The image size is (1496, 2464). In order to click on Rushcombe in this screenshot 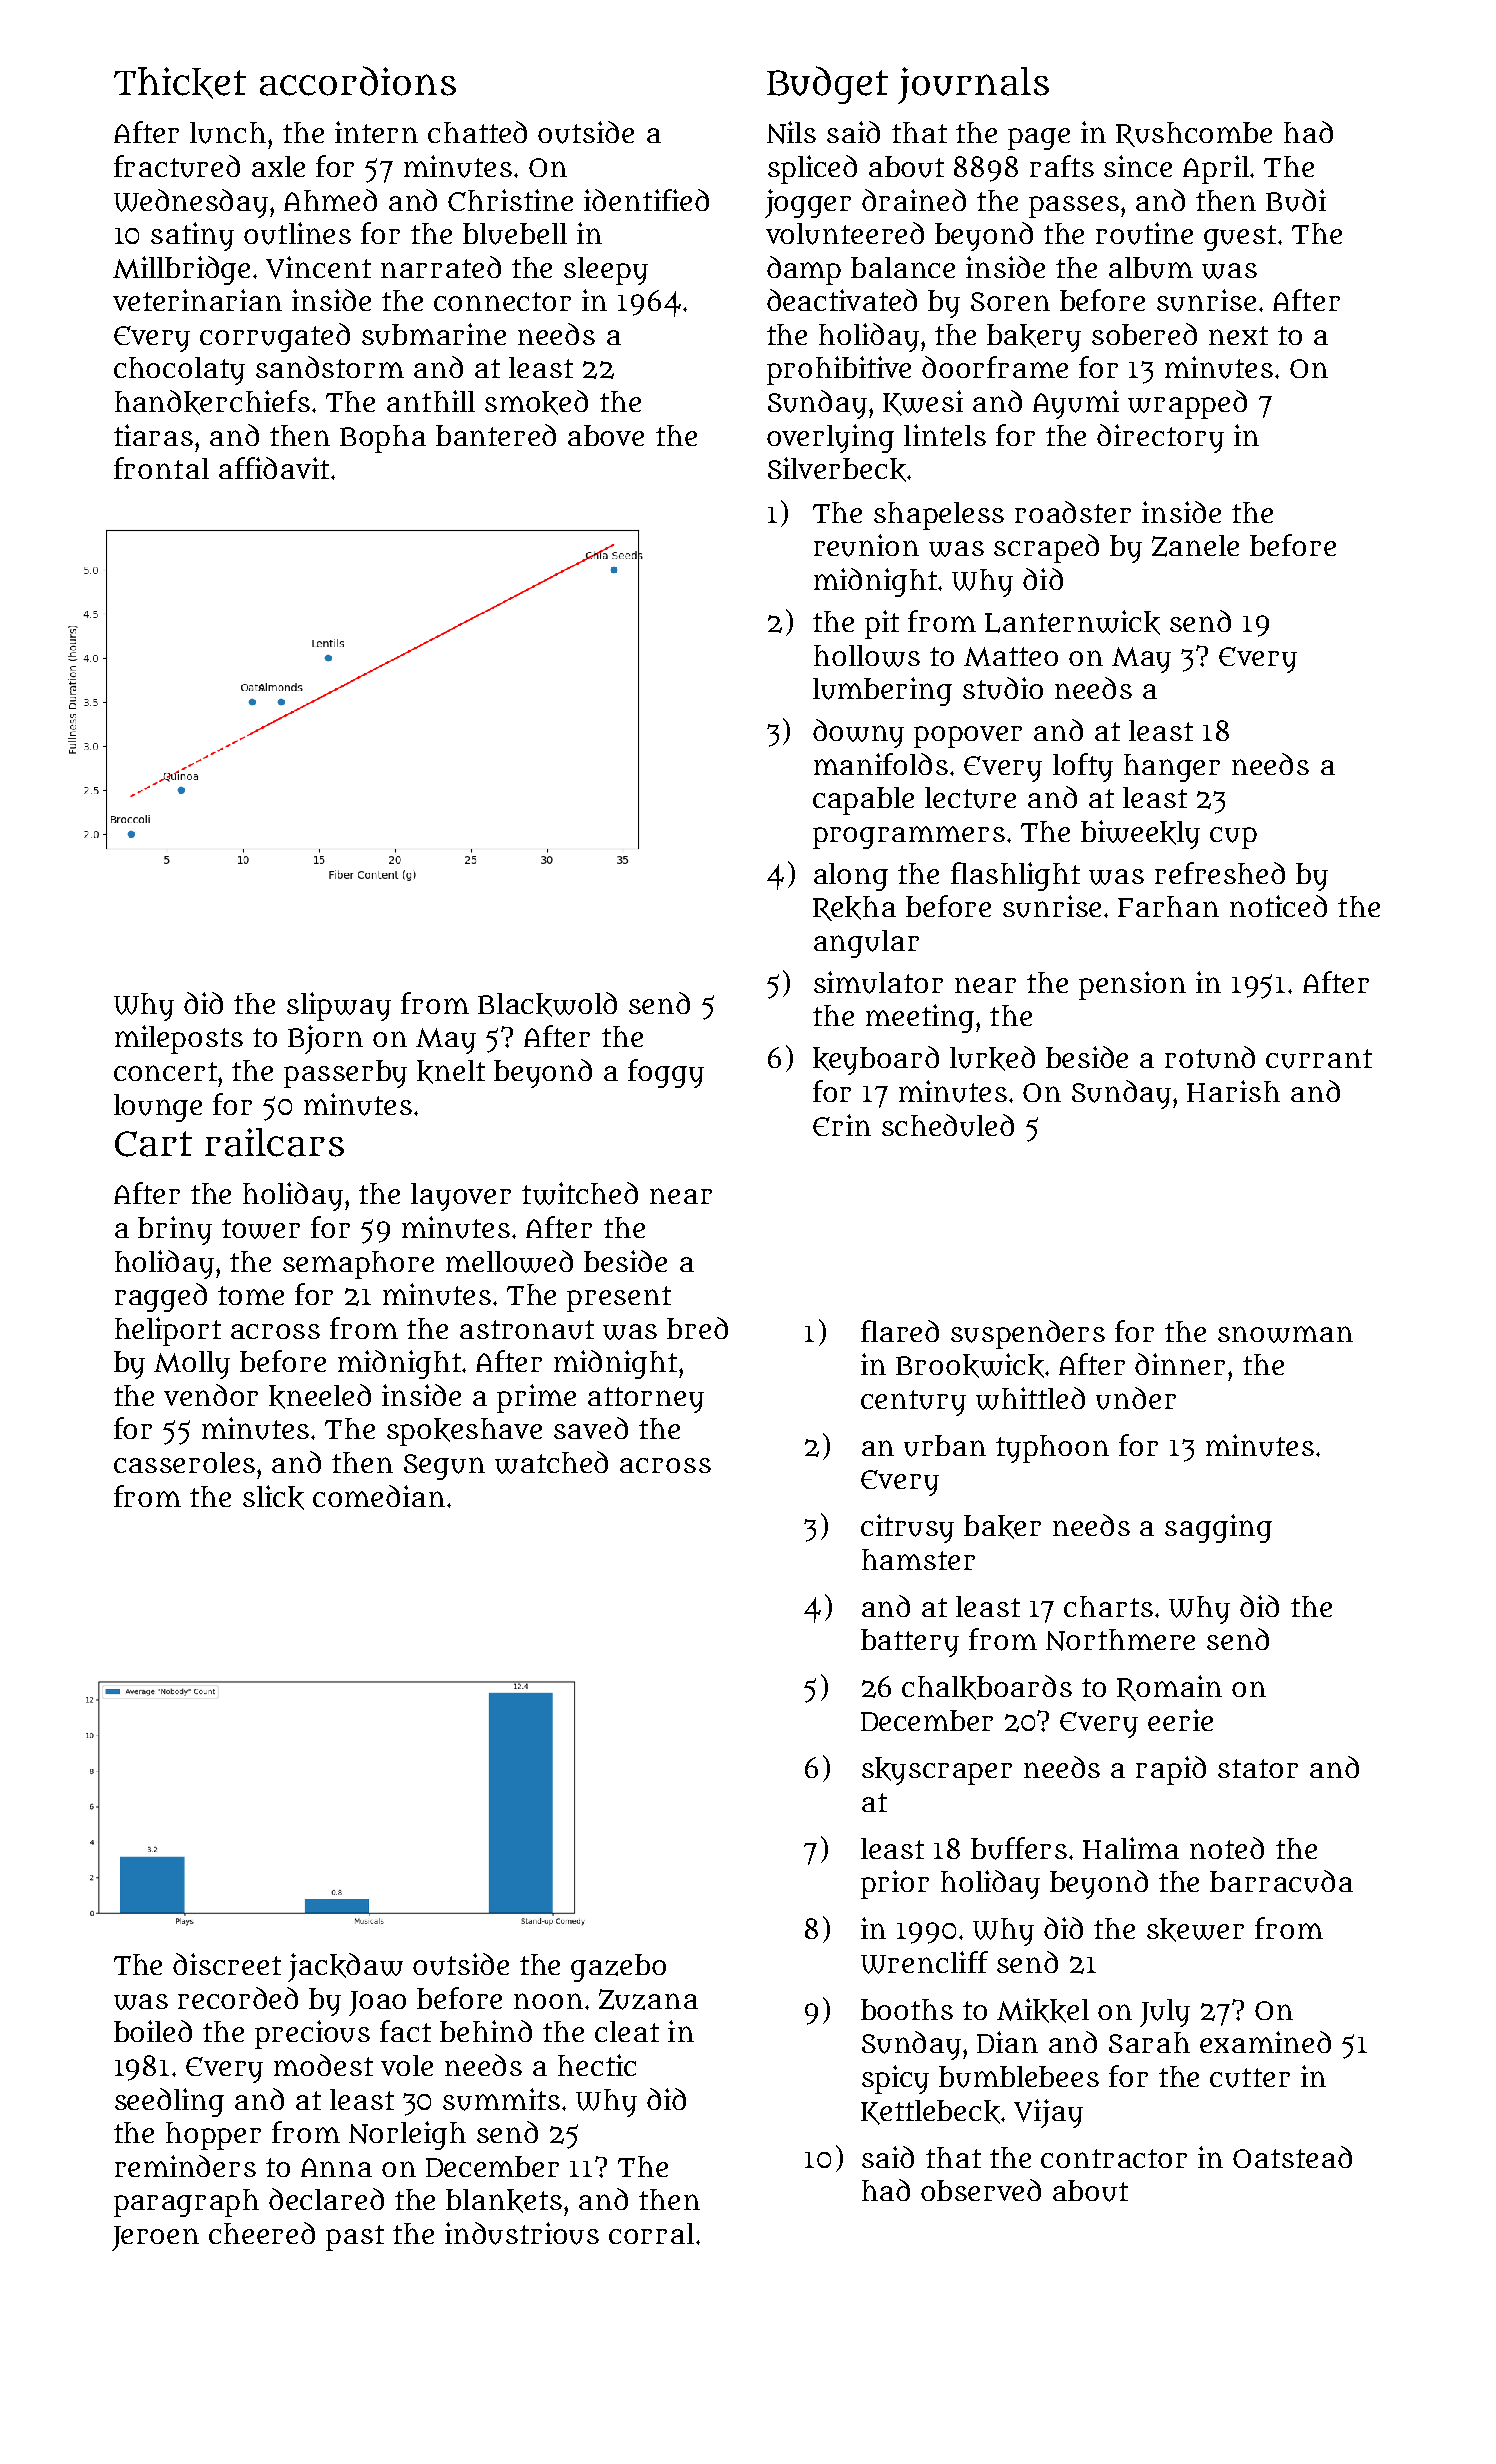, I will do `click(1194, 134)`.
